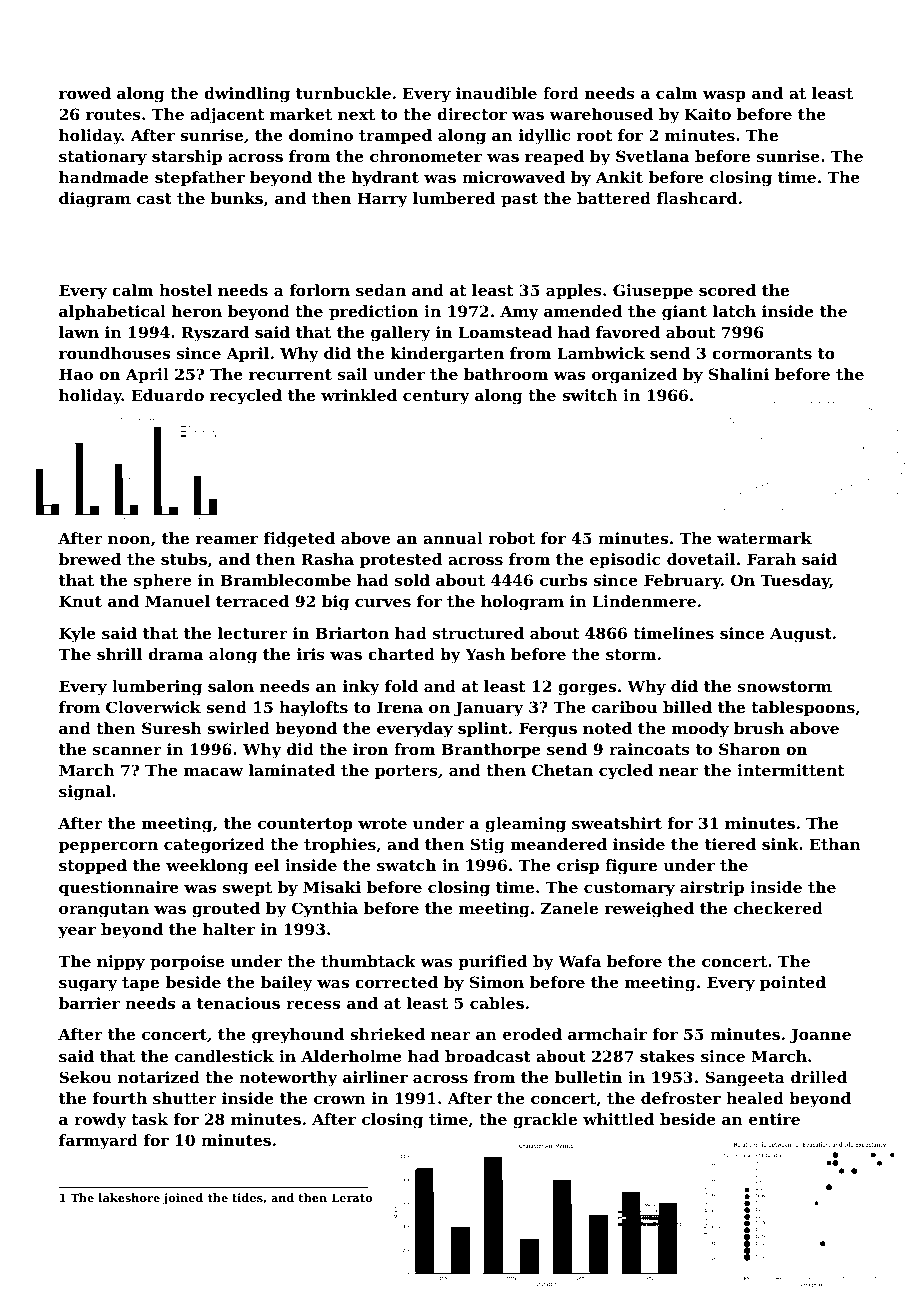  I want to click on joined, so click(183, 1199).
